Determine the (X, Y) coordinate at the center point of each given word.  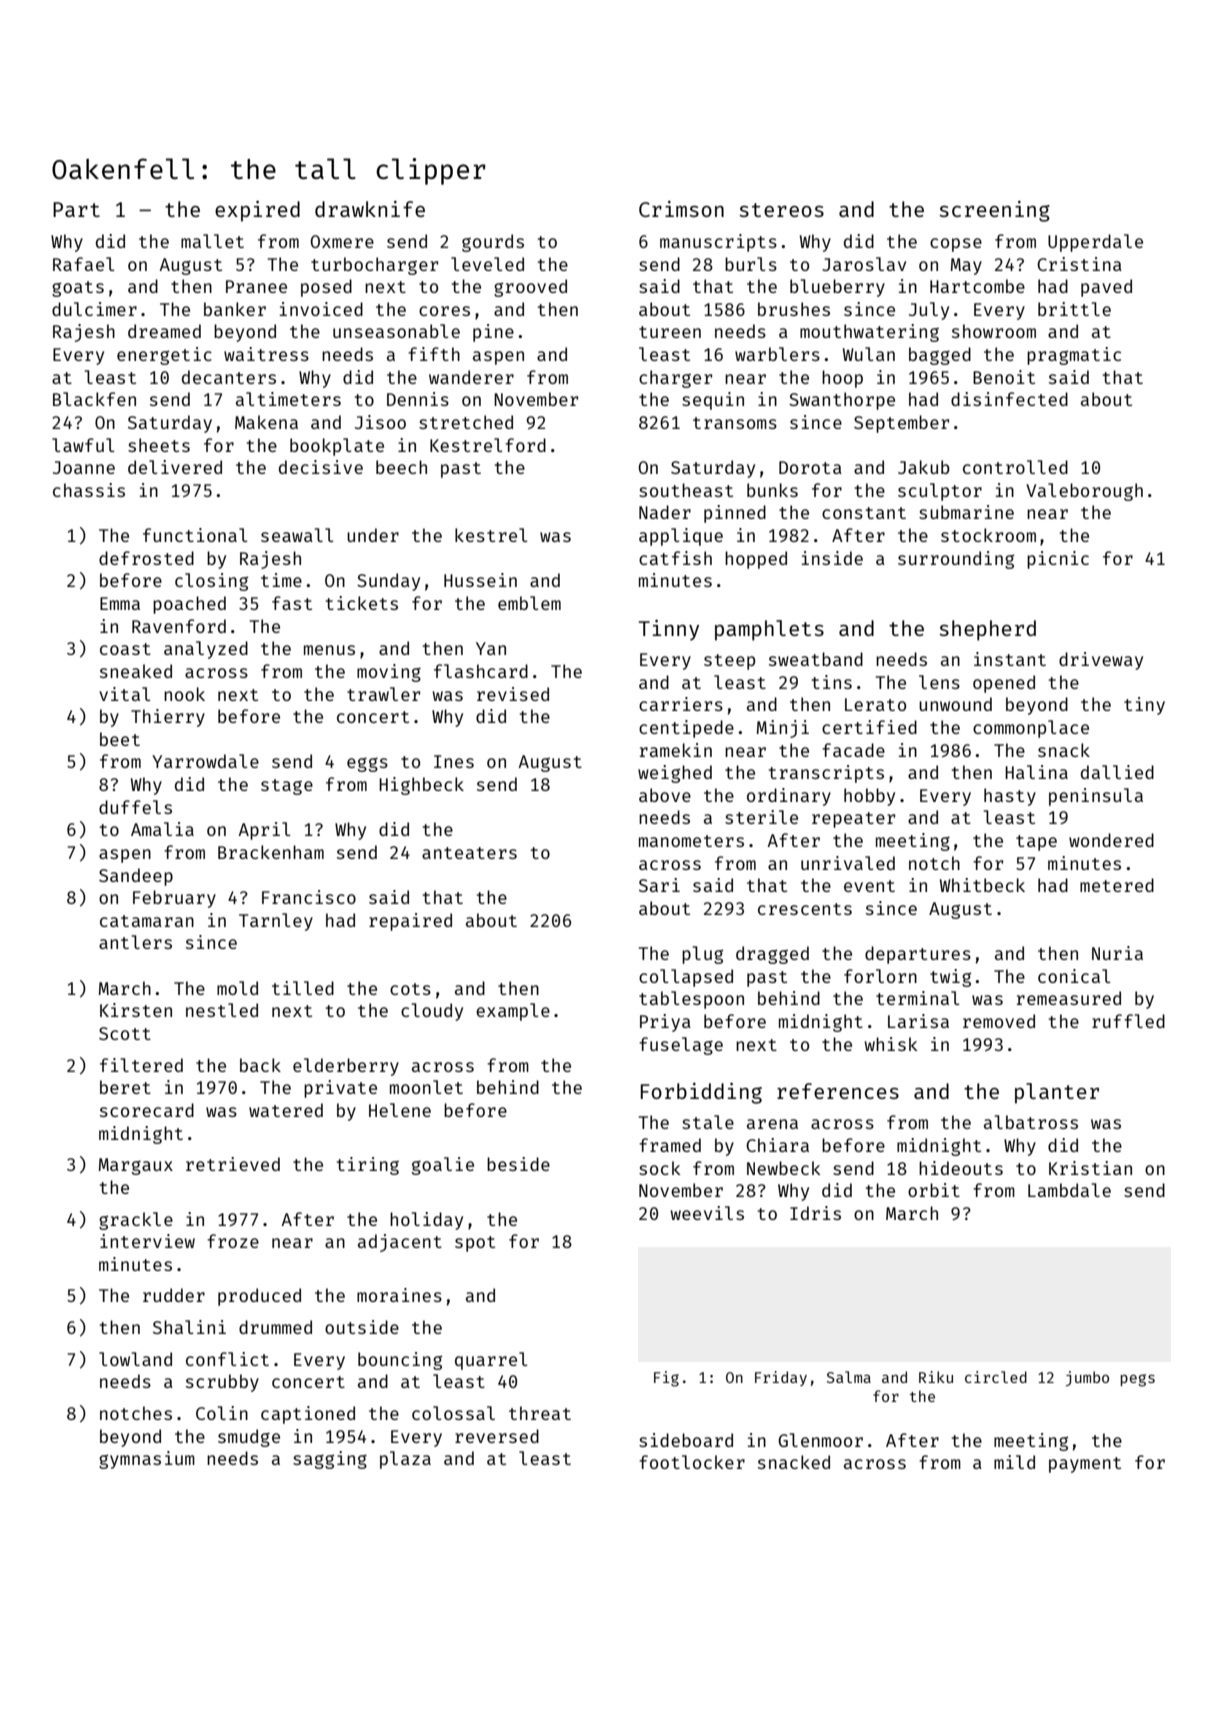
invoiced (321, 309)
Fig (666, 1379)
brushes (794, 309)
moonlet (426, 1087)
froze (233, 1241)
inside (832, 558)
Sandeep (136, 877)
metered (1117, 885)
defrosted (146, 558)
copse (956, 245)
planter (1057, 1093)
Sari (659, 885)
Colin (222, 1413)
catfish (675, 558)
